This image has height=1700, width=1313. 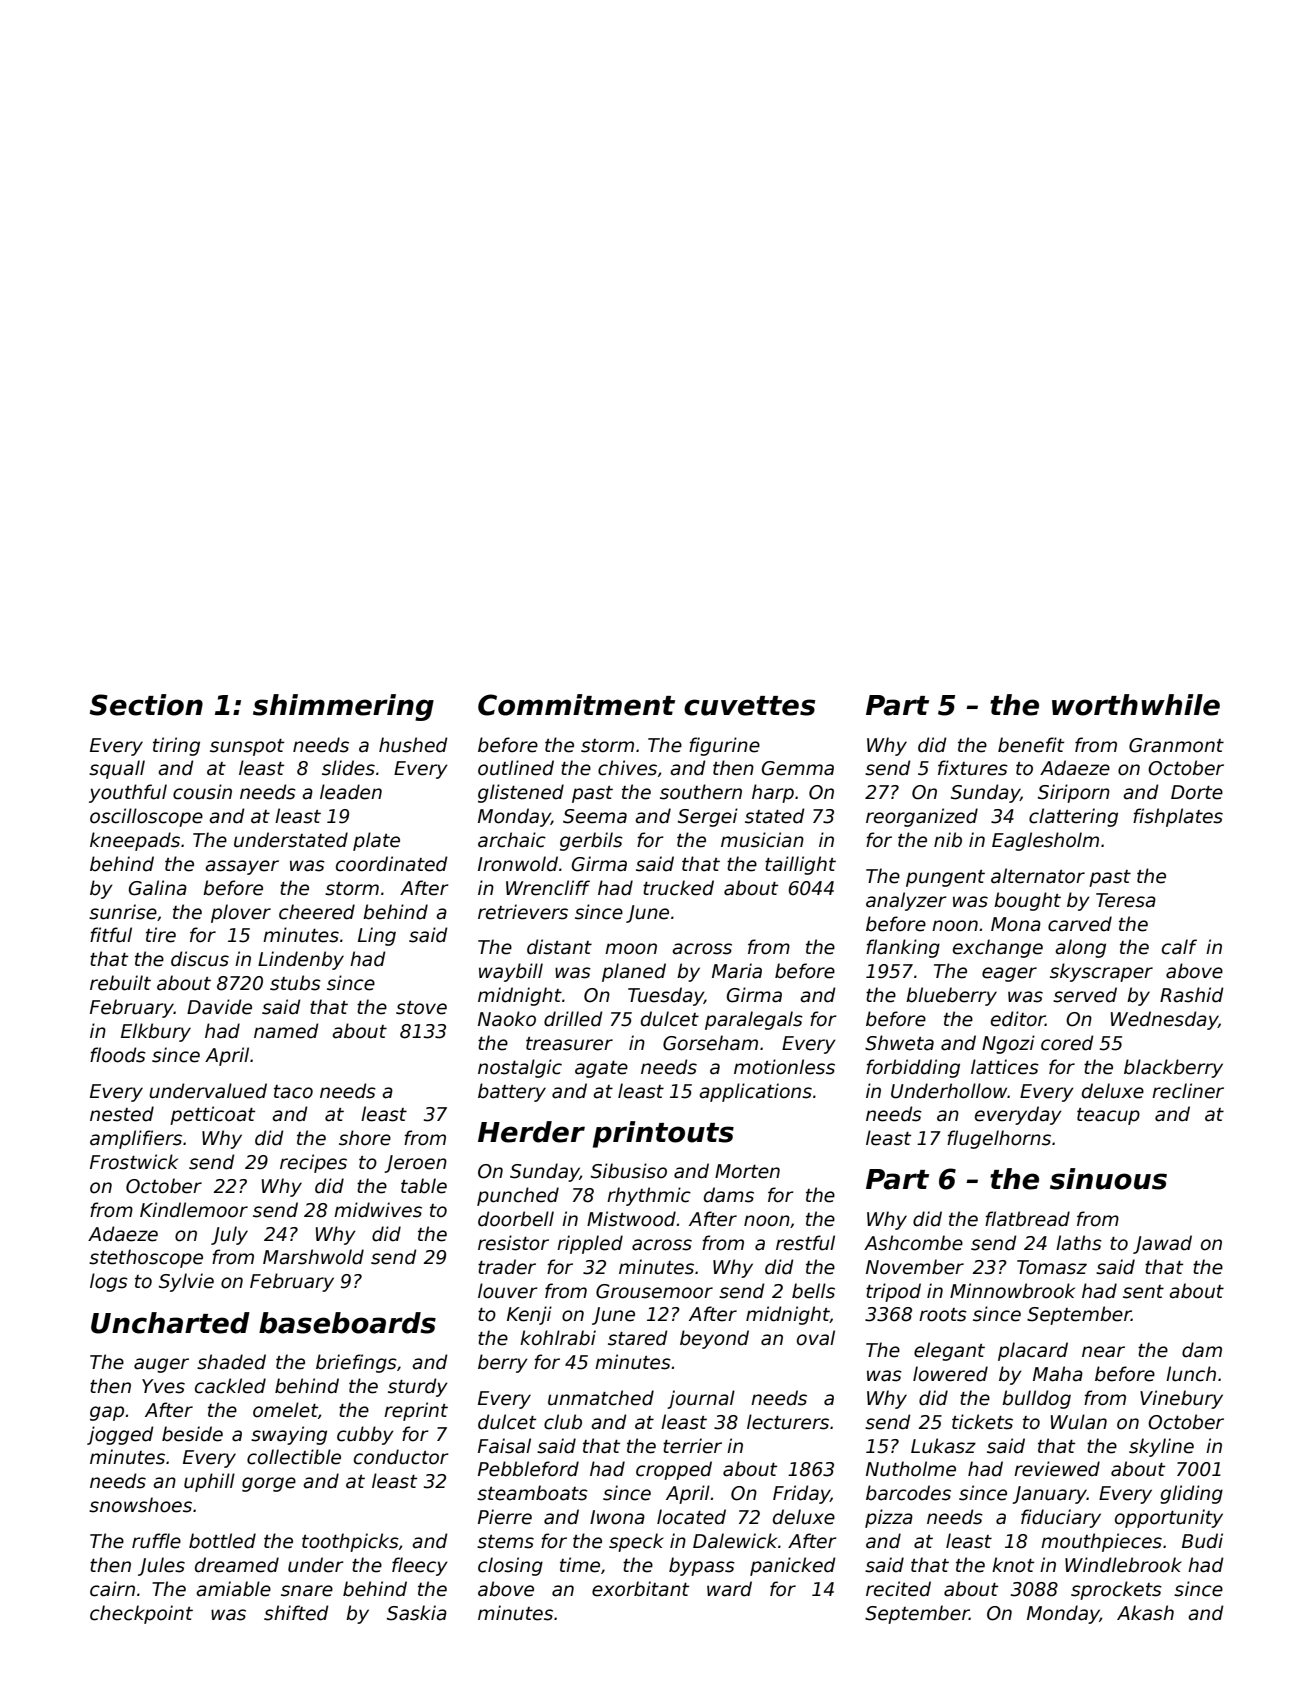 What do you see at coordinates (576, 705) in the image?
I see `Commitment` at bounding box center [576, 705].
